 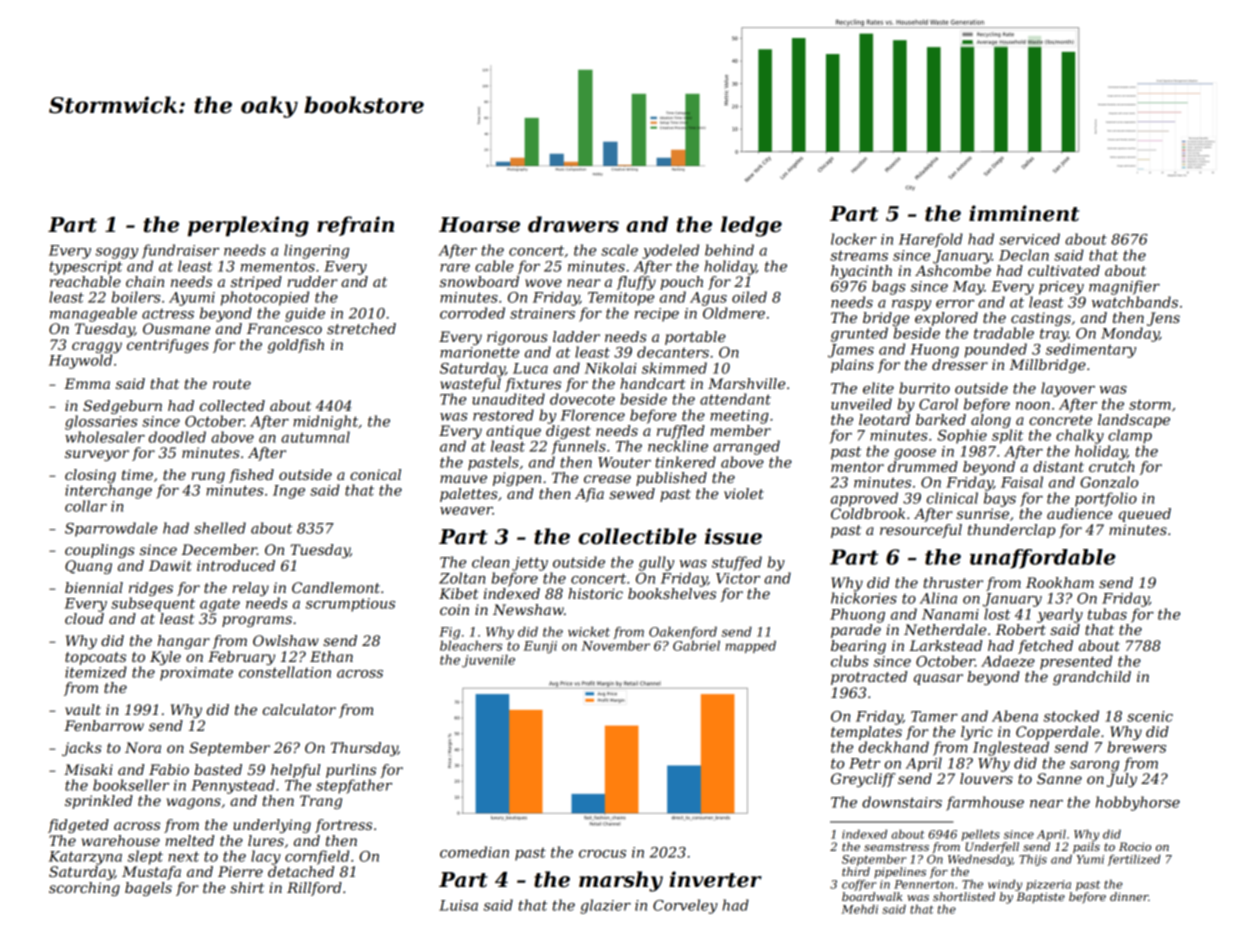 I want to click on drummed, so click(x=923, y=466).
